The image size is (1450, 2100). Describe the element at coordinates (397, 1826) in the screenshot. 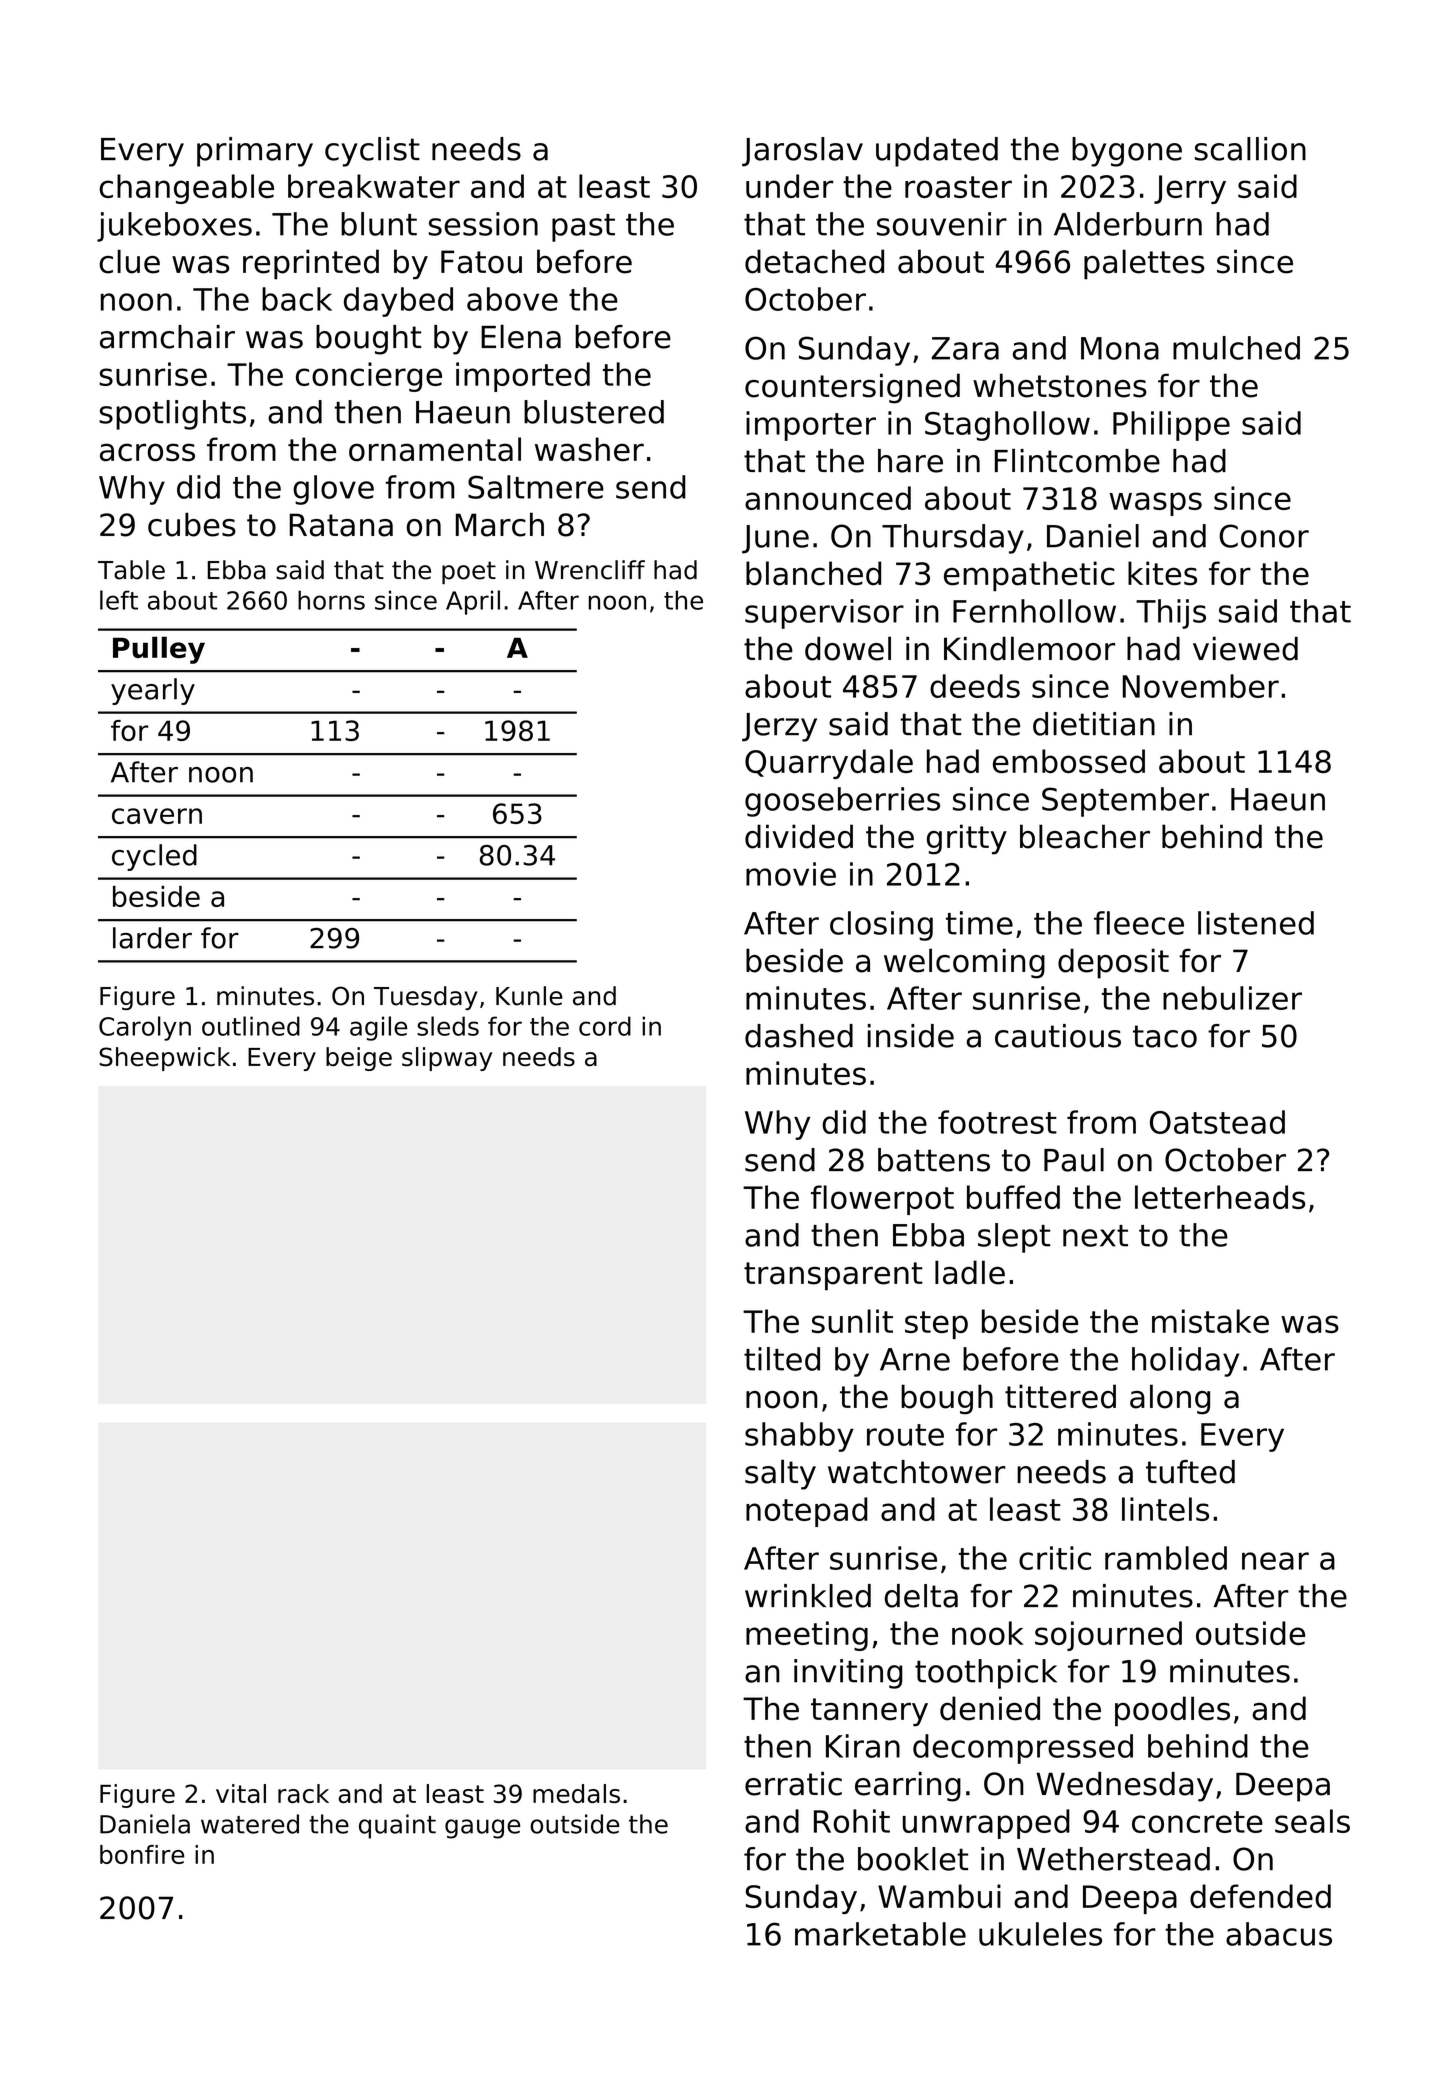

I see `quaint` at that location.
